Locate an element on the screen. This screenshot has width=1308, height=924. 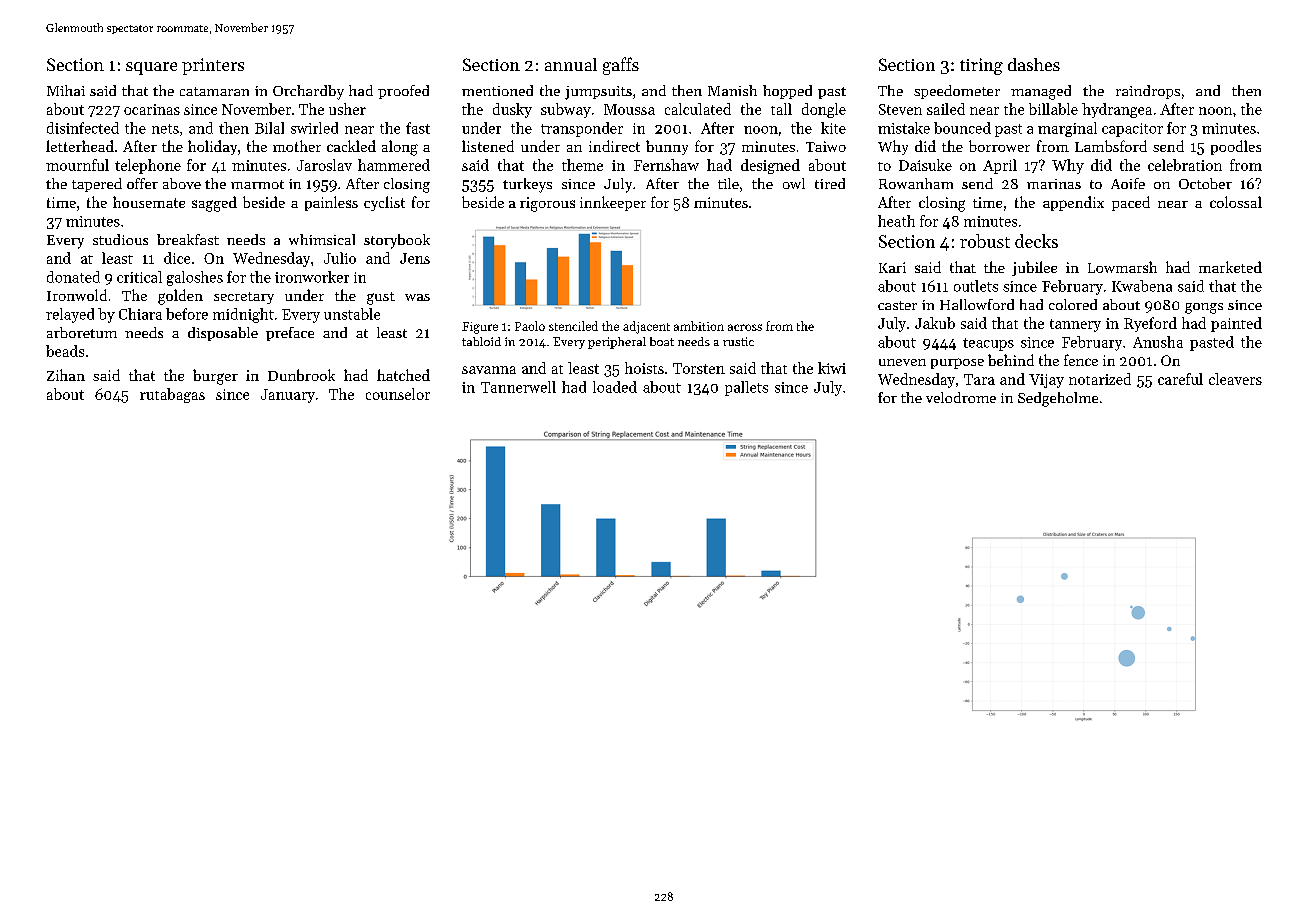
loaded is located at coordinates (615, 387).
